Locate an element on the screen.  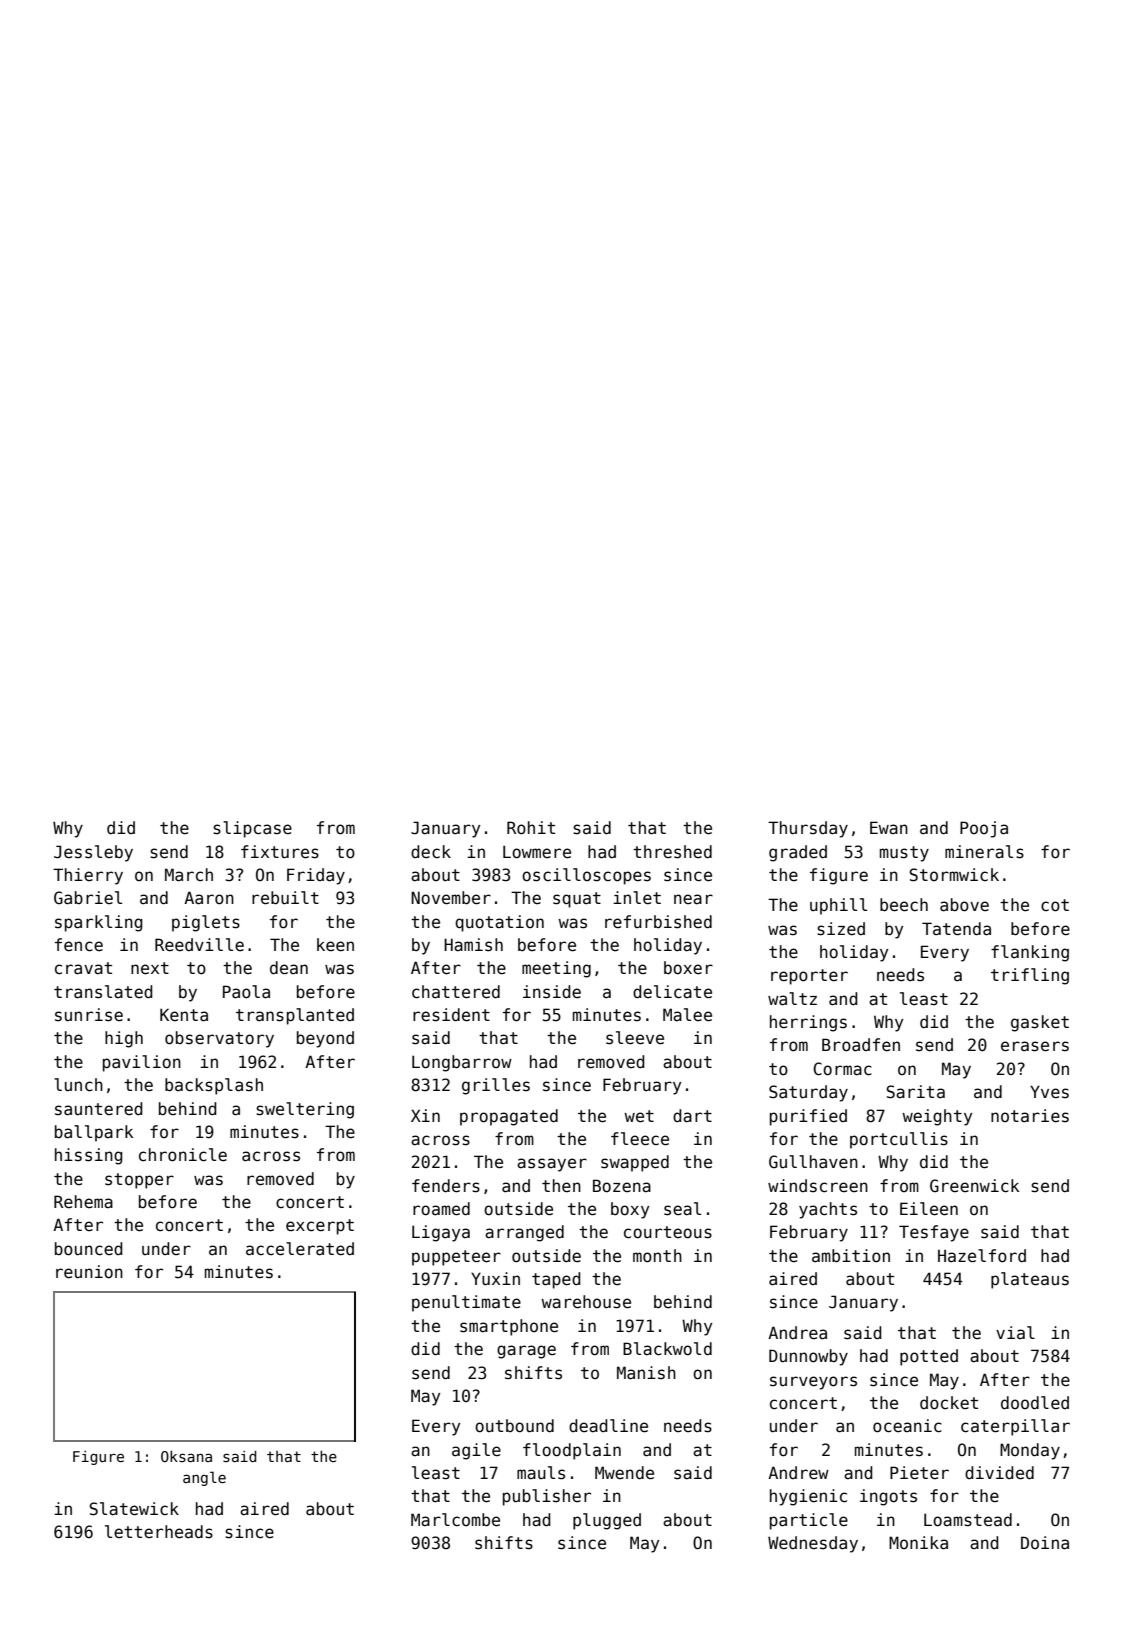
Lowmere is located at coordinates (537, 852).
